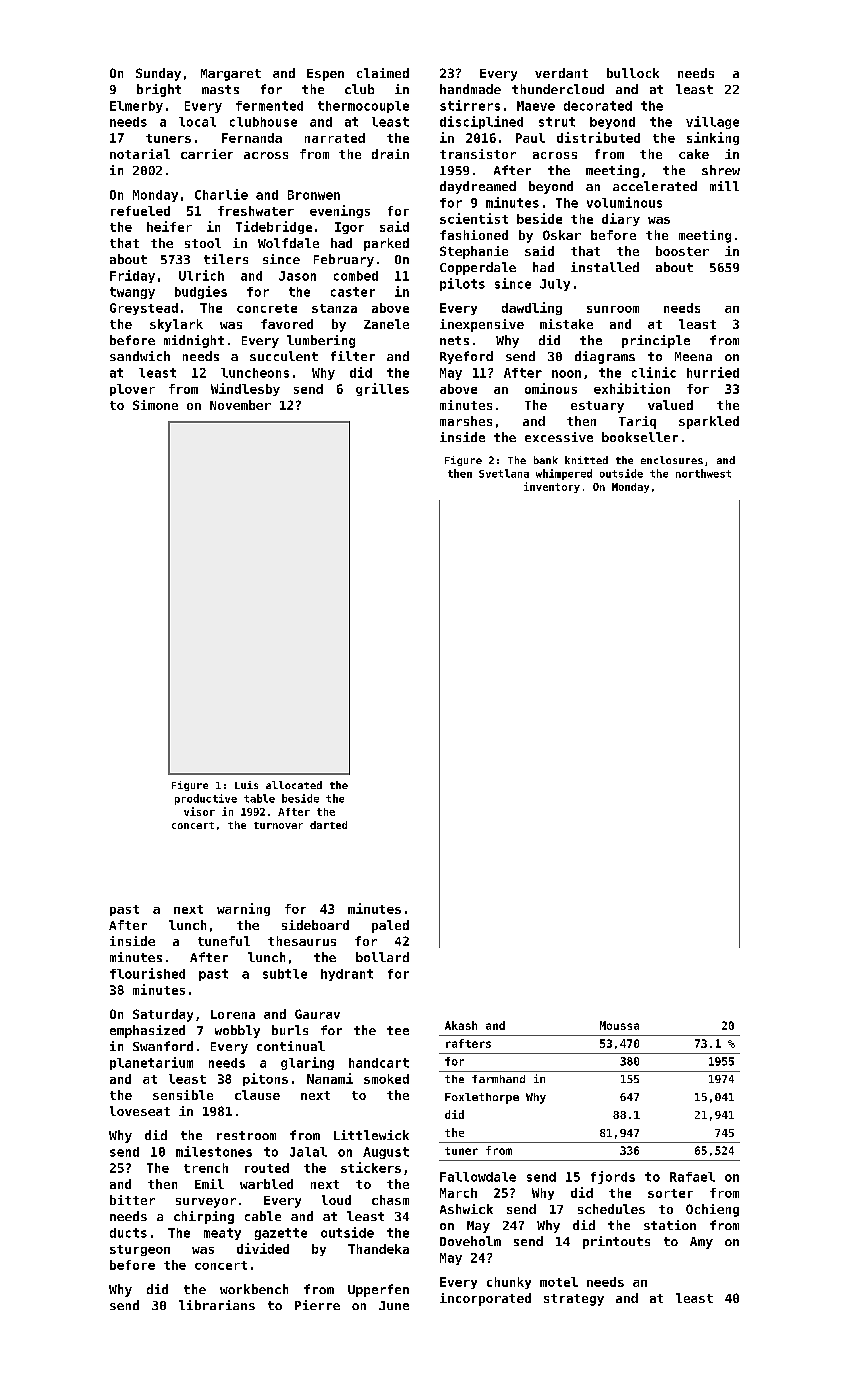  What do you see at coordinates (217, 1305) in the screenshot?
I see `librarians` at bounding box center [217, 1305].
